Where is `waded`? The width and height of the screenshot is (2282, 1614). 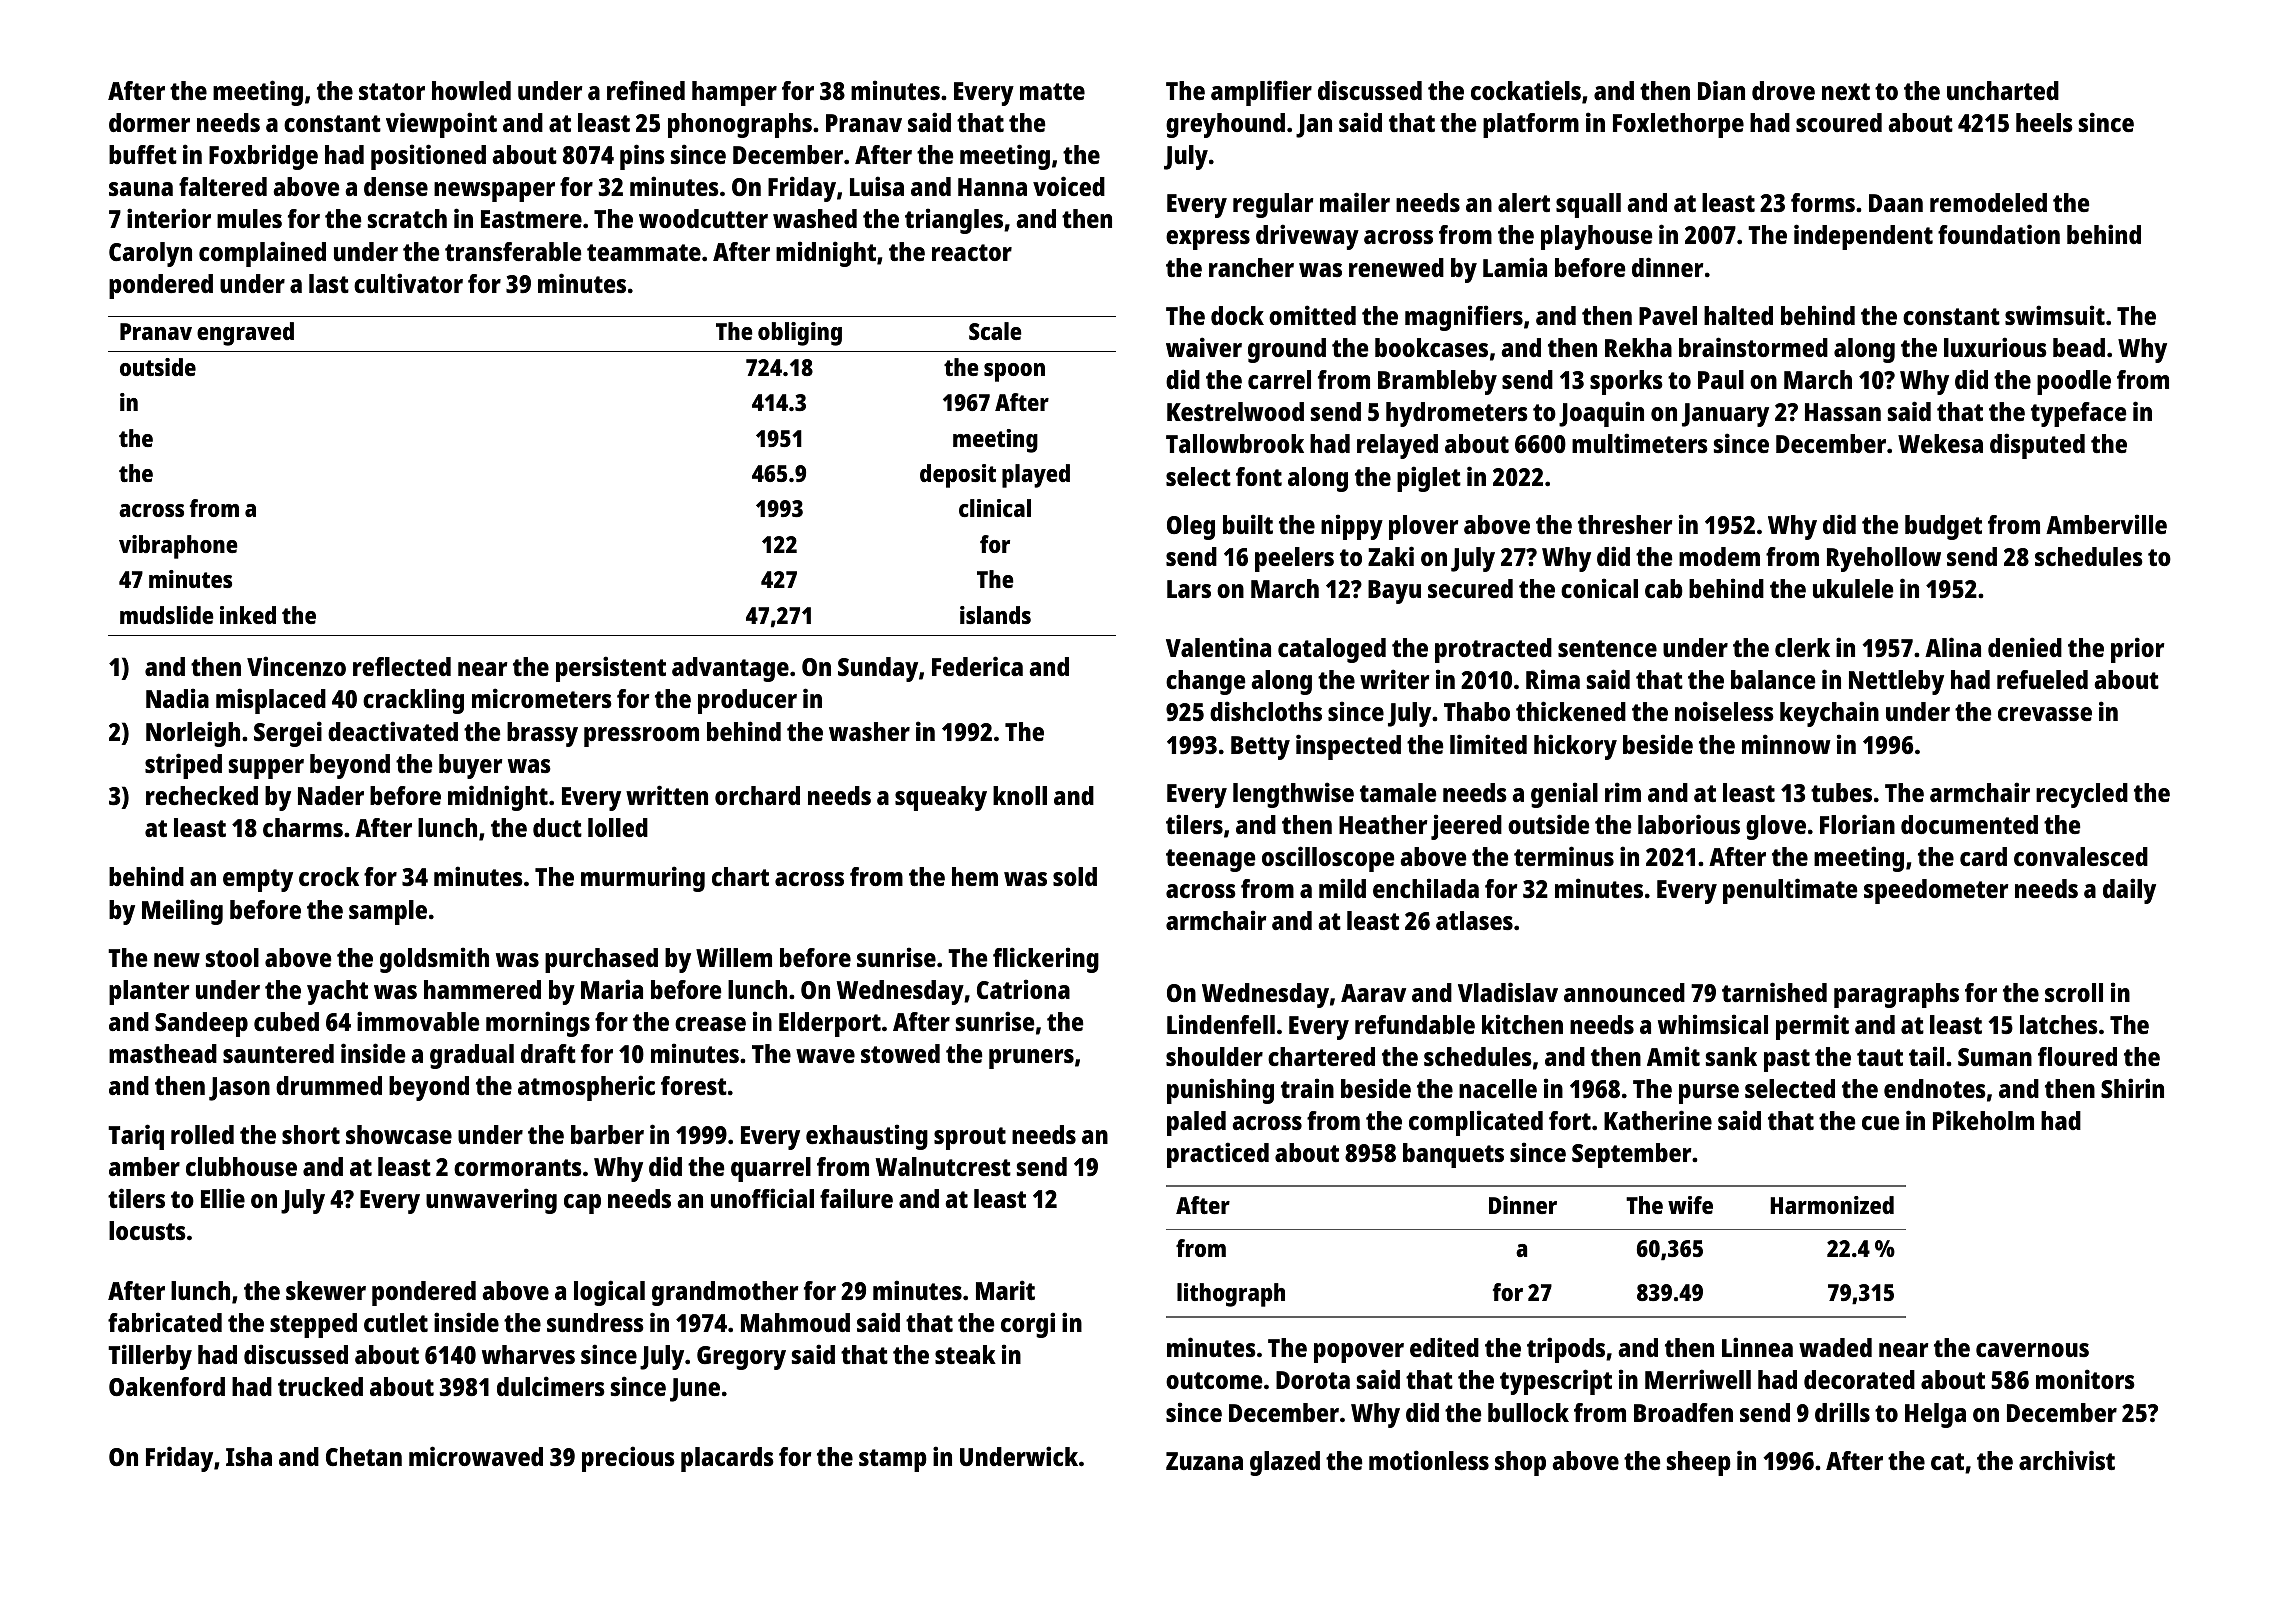 waded is located at coordinates (1835, 1347).
